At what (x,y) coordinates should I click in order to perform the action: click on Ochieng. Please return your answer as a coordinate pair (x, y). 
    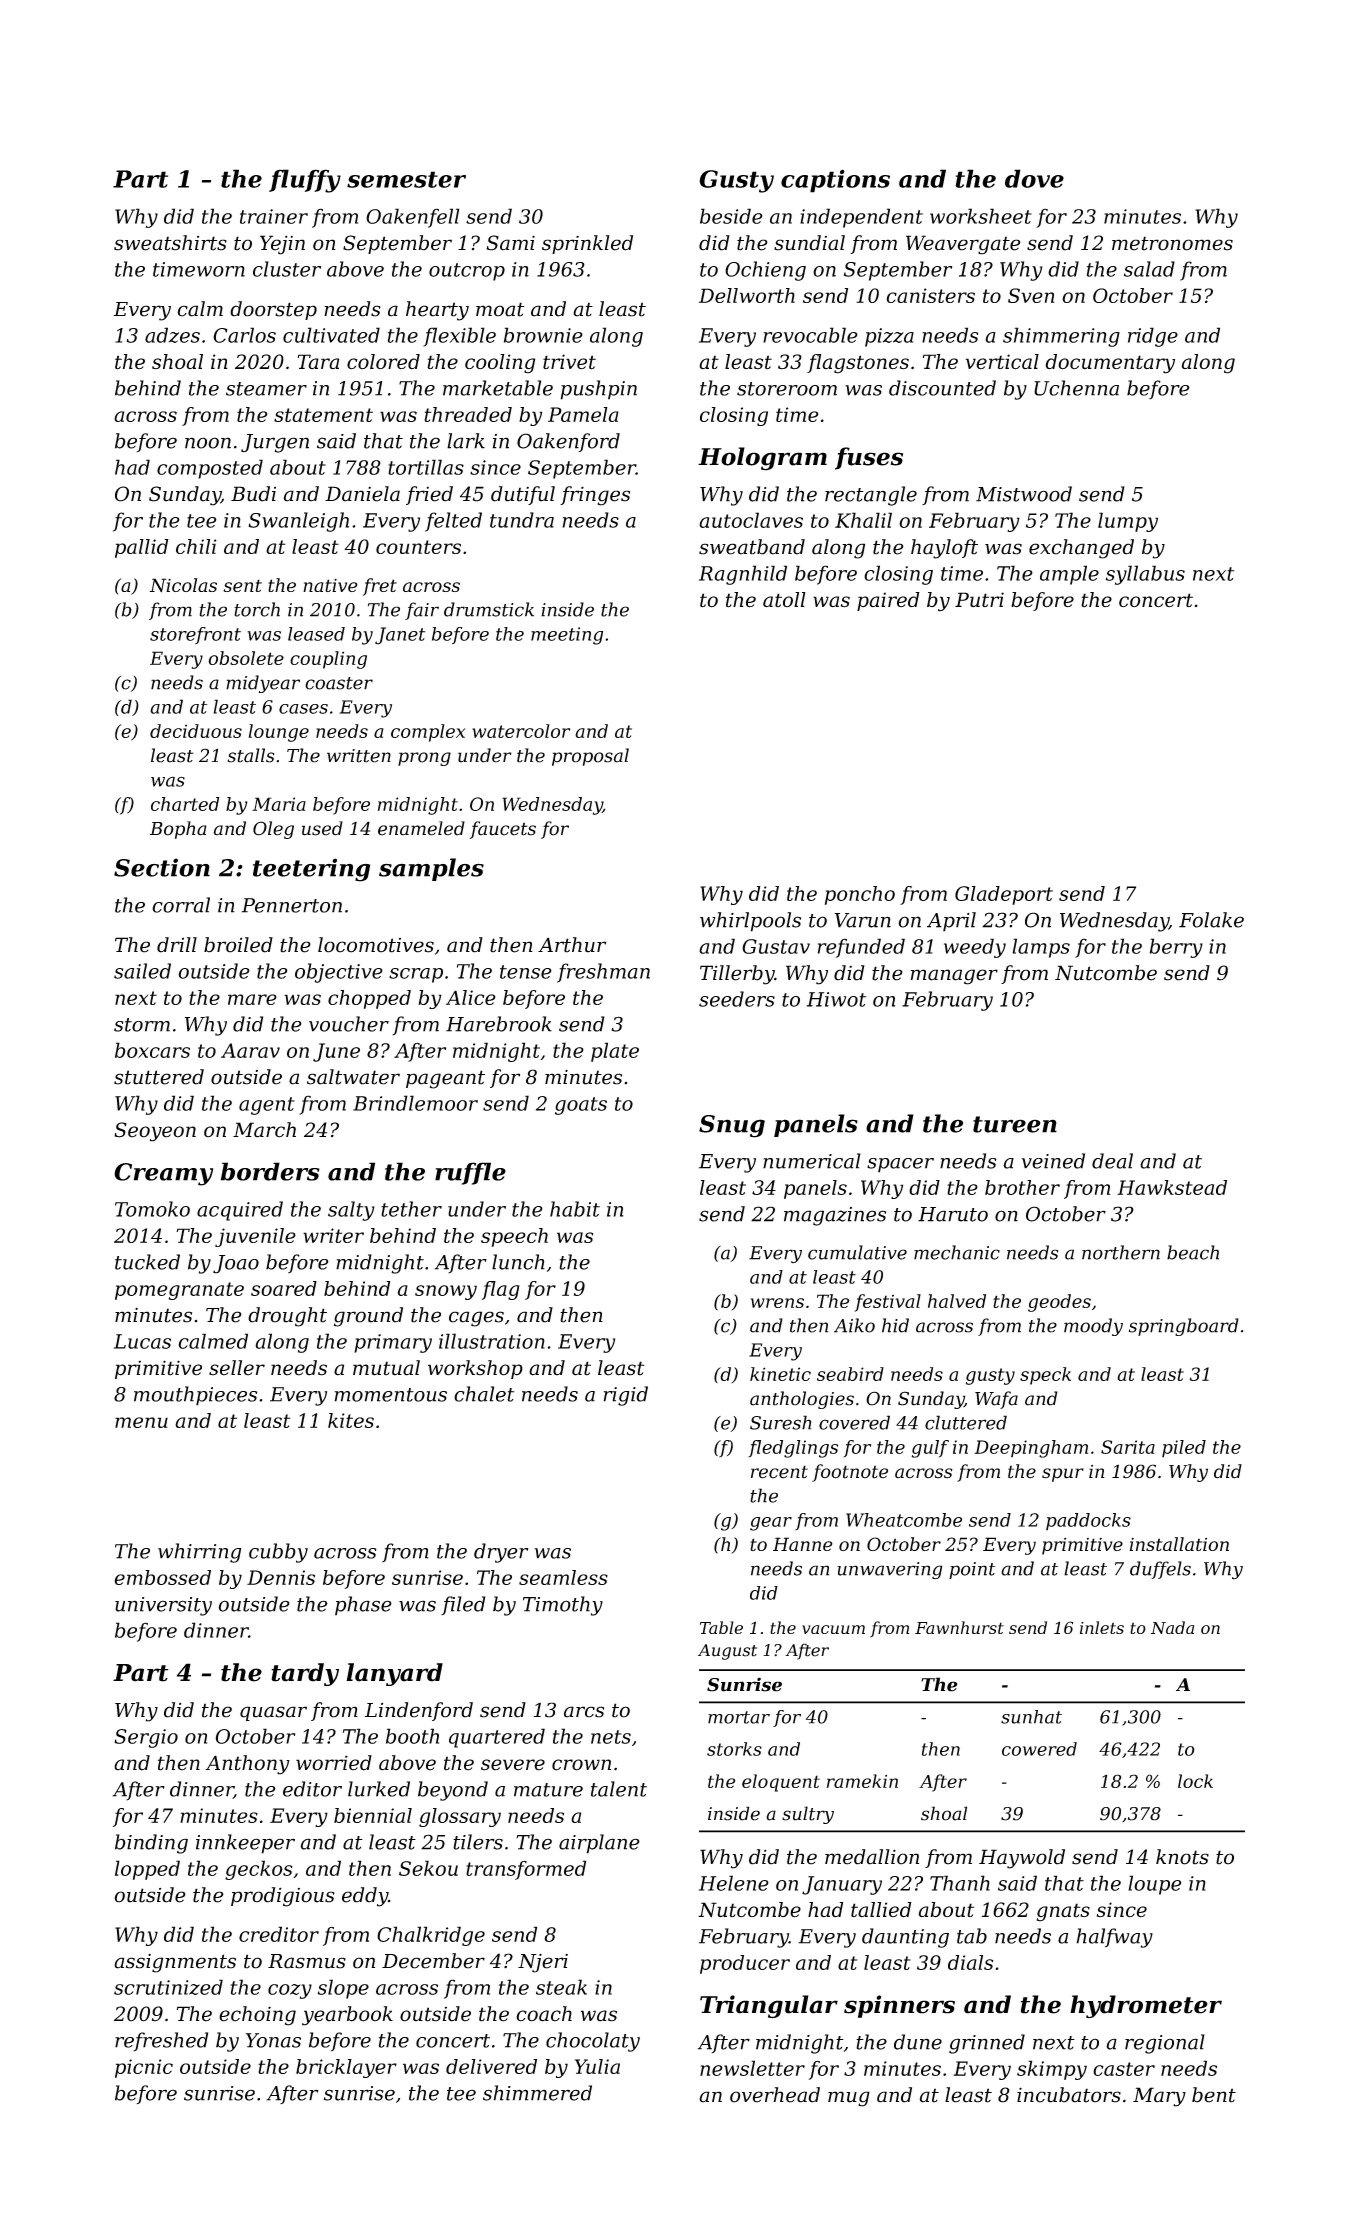
    Looking at the image, I should click on (765, 271).
